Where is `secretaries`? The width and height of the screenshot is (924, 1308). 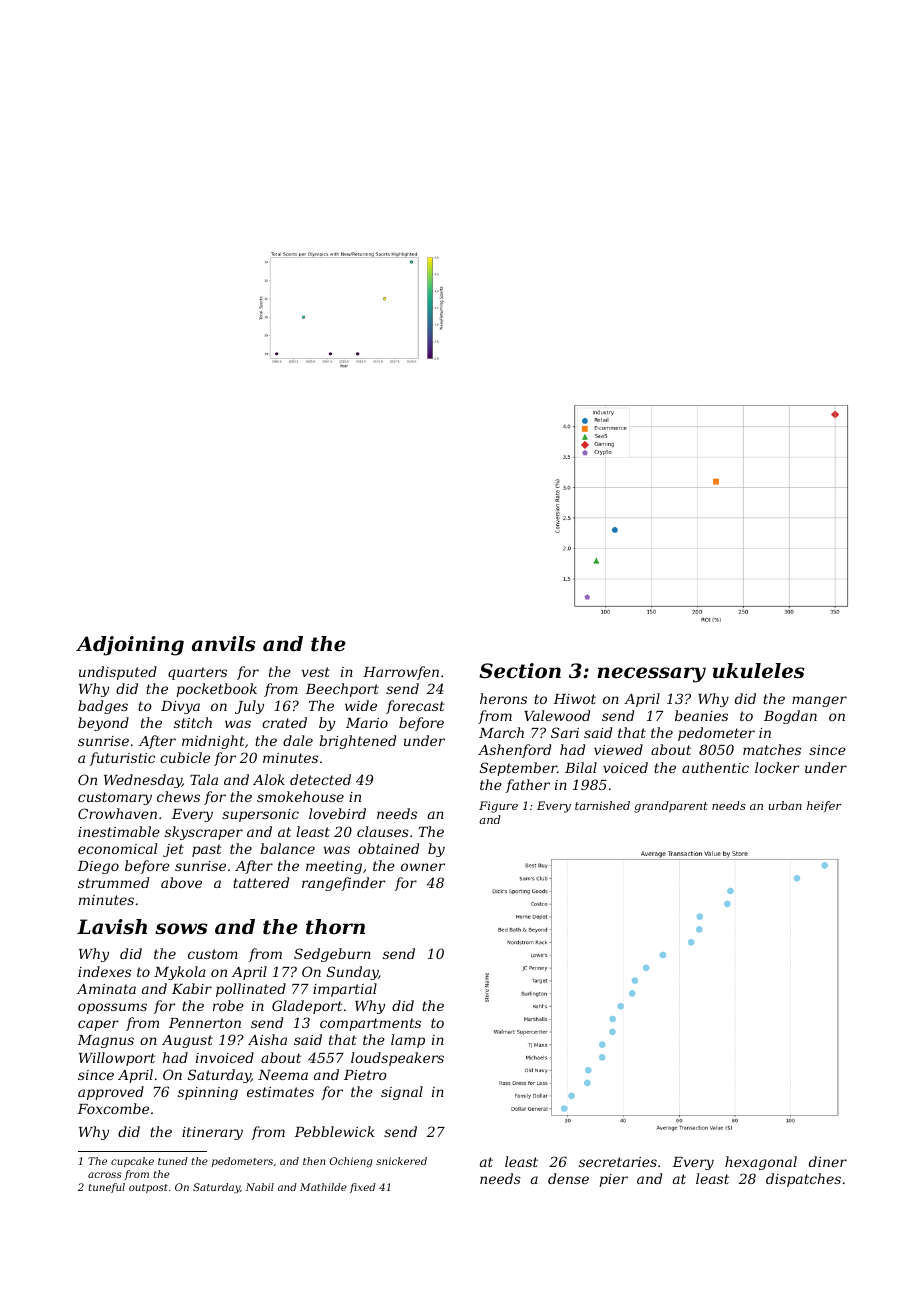
secretaries is located at coordinates (618, 1162).
